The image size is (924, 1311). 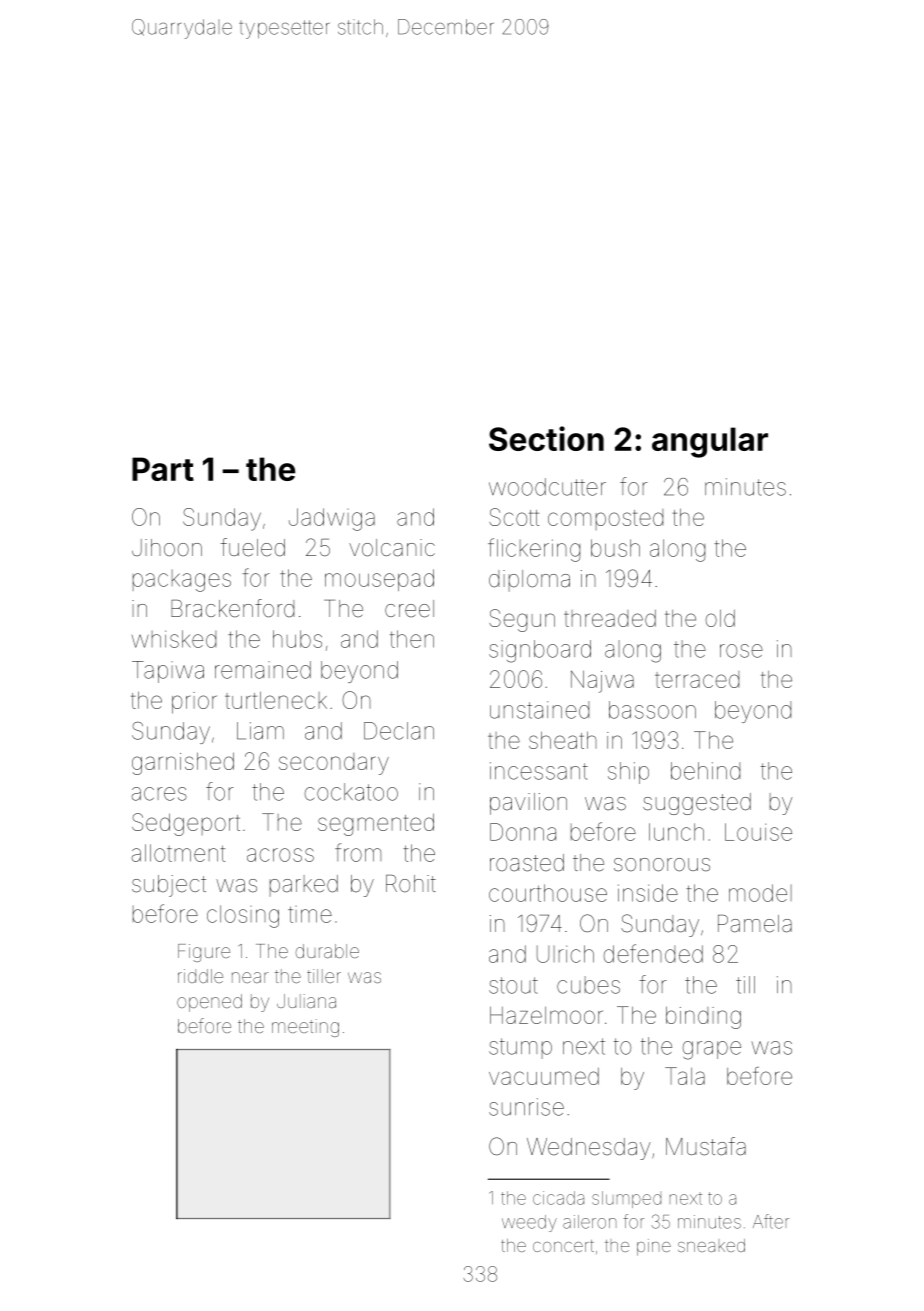 I want to click on Rohit, so click(x=411, y=884).
